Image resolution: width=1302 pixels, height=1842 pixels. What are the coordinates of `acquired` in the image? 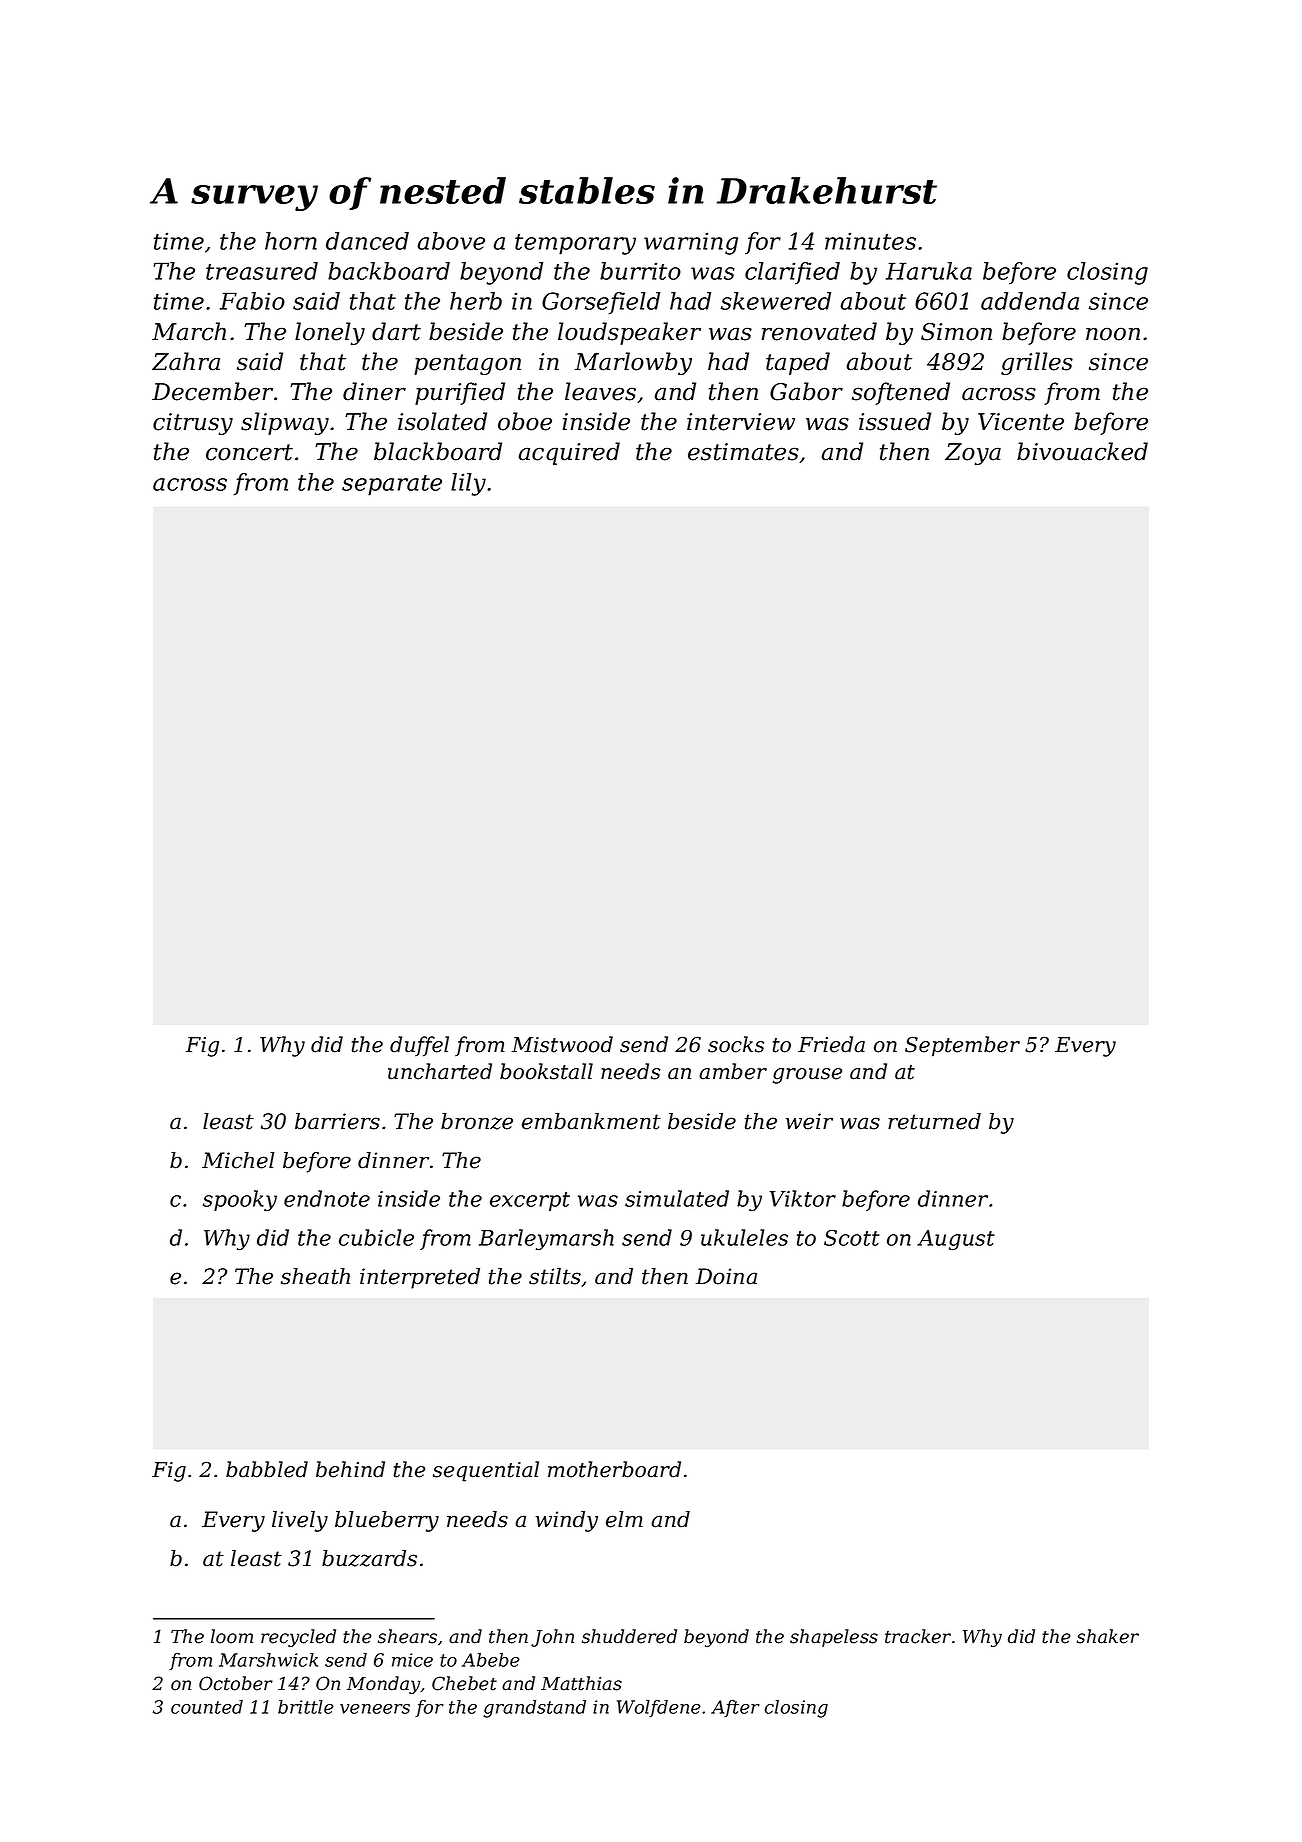 It's located at (569, 453).
